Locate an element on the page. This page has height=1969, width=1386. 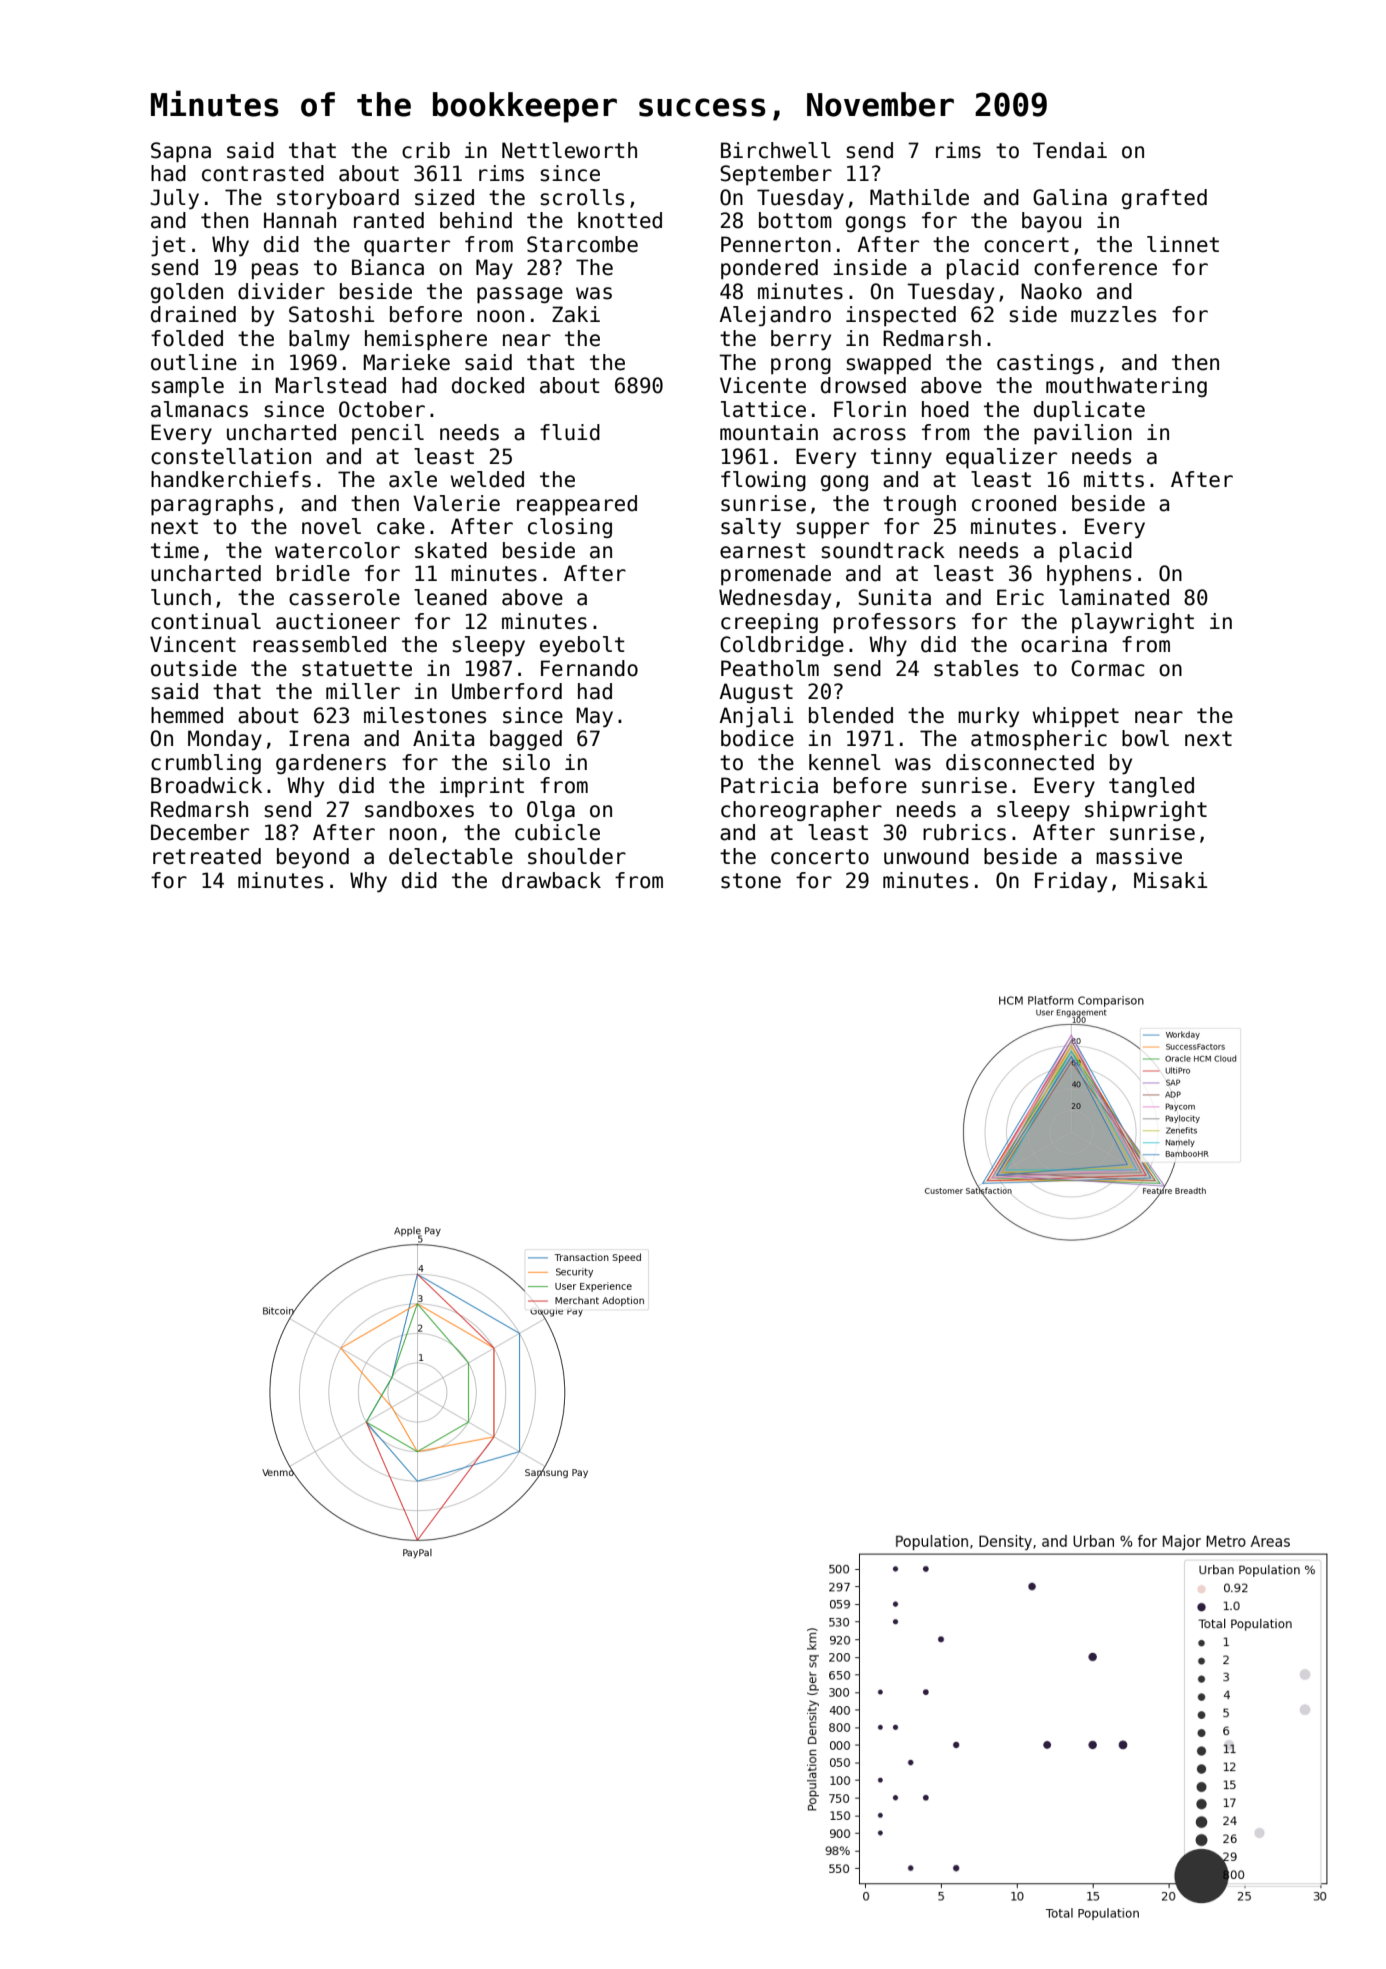
grafted is located at coordinates (1164, 199).
